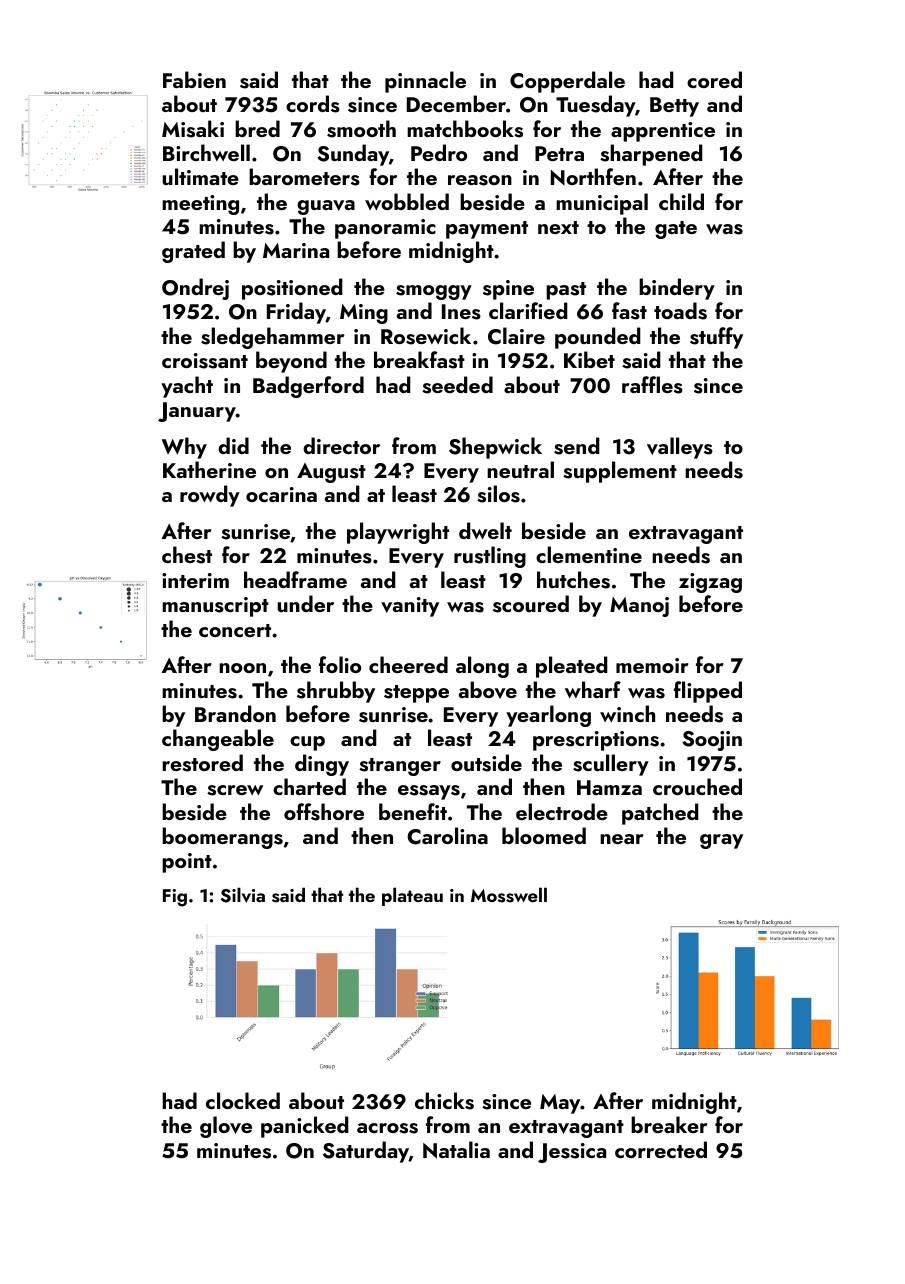  I want to click on clementine, so click(589, 554).
